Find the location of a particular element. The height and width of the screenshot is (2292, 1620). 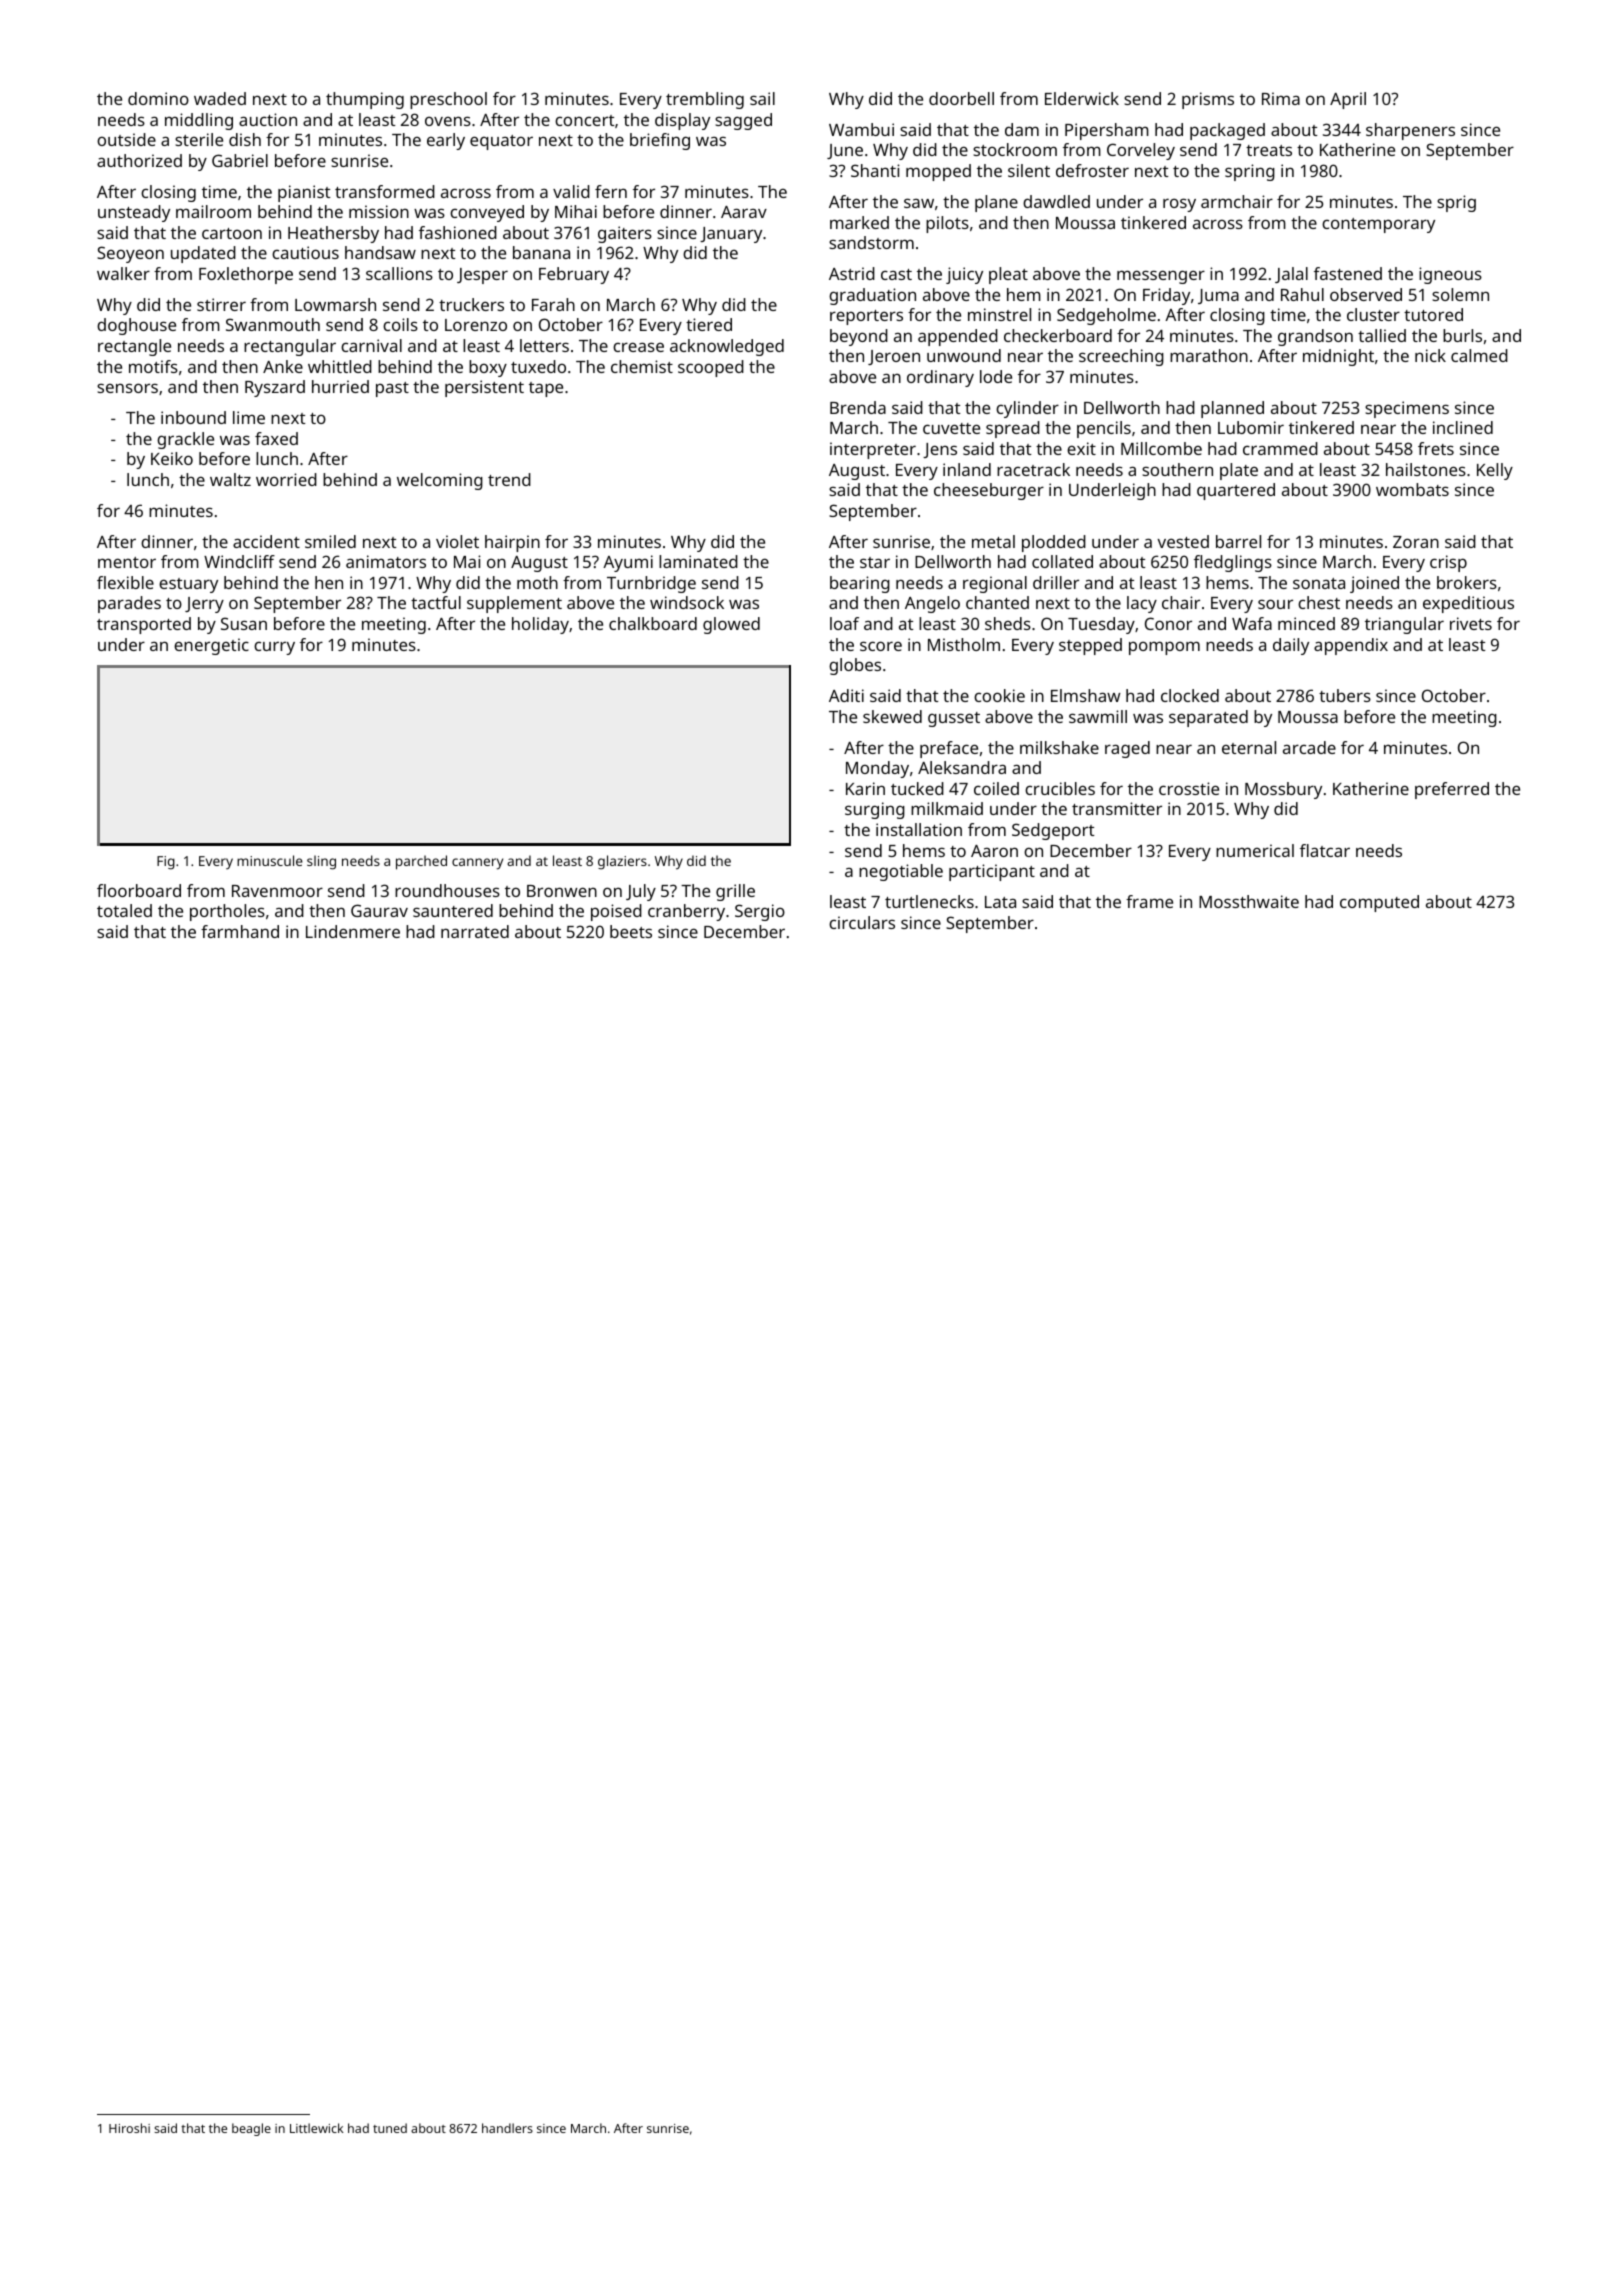

handlers is located at coordinates (507, 2128).
